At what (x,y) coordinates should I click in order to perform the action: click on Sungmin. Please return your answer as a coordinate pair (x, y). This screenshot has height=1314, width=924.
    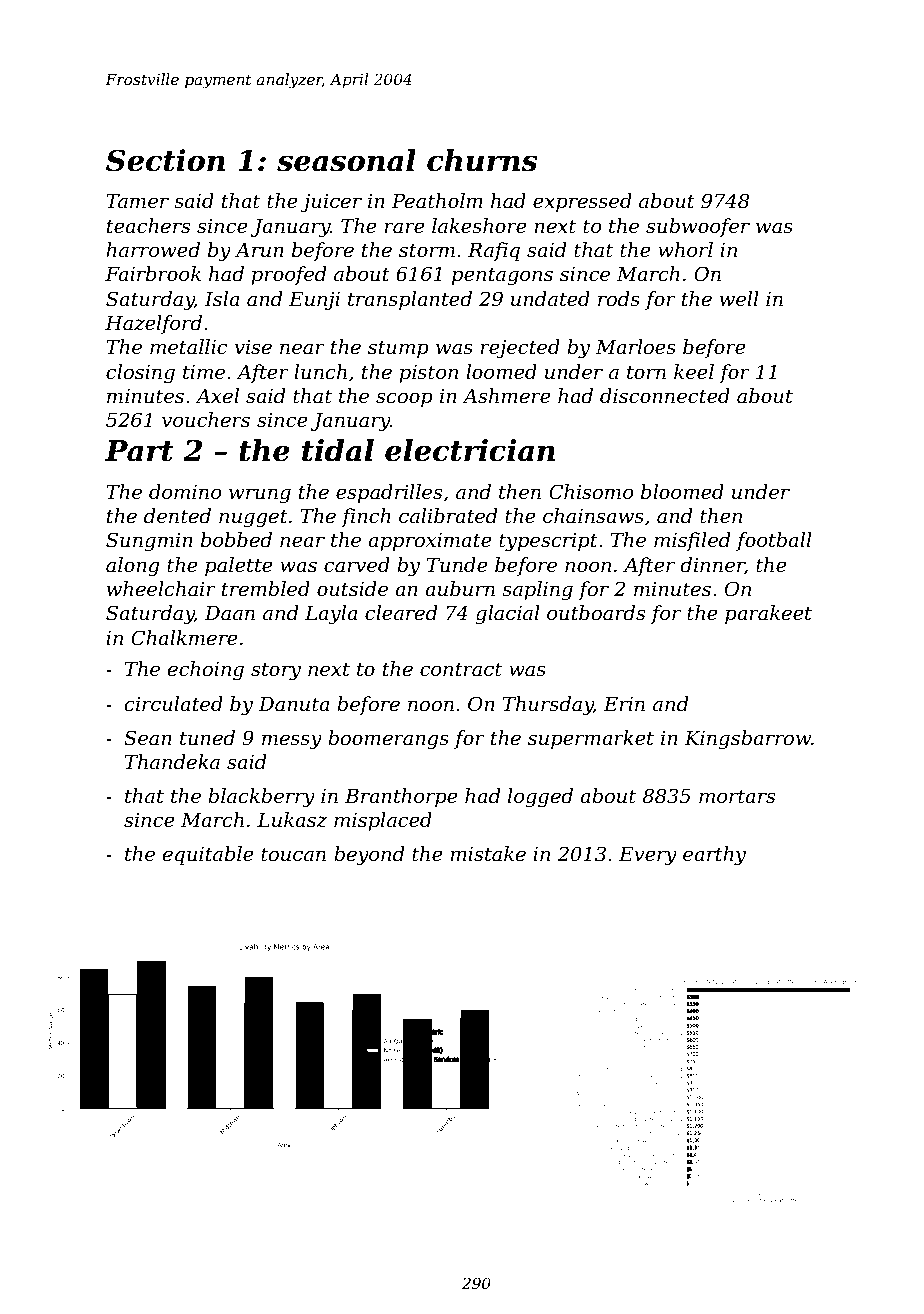
    Looking at the image, I should click on (149, 542).
